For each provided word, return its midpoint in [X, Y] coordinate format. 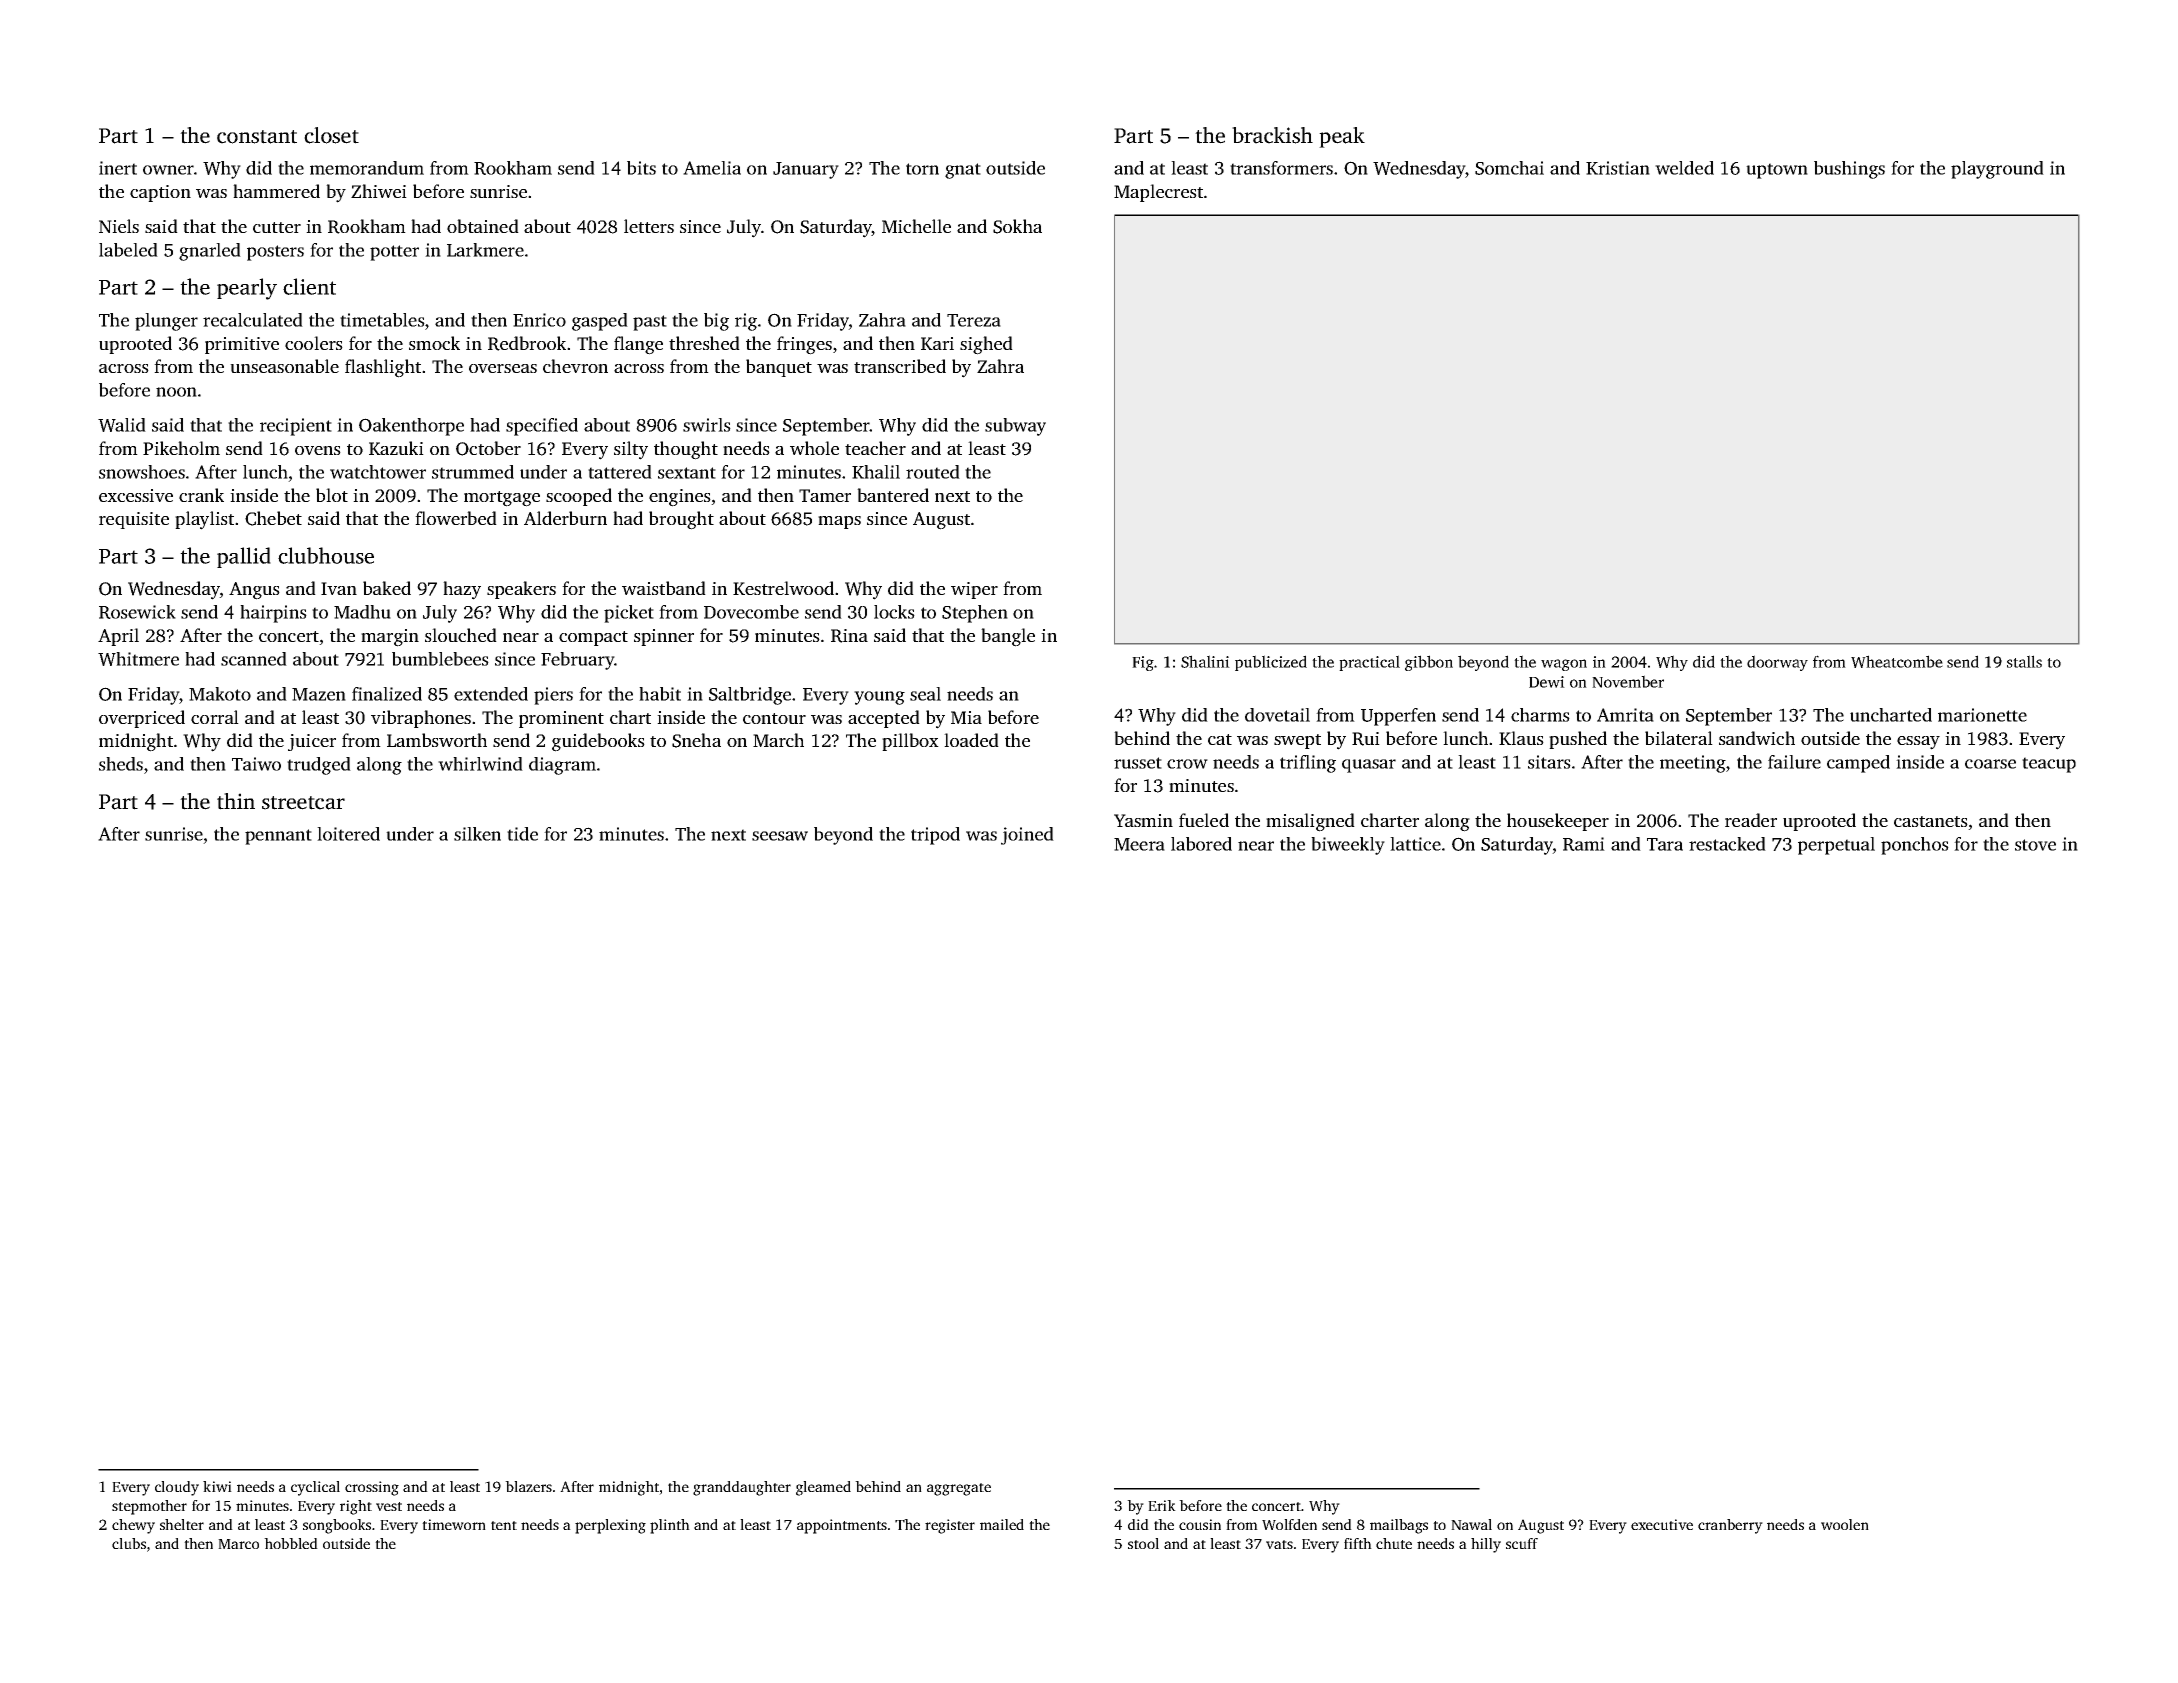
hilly [1486, 1545]
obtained [483, 226]
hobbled [291, 1543]
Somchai [1509, 168]
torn [922, 169]
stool [1143, 1543]
